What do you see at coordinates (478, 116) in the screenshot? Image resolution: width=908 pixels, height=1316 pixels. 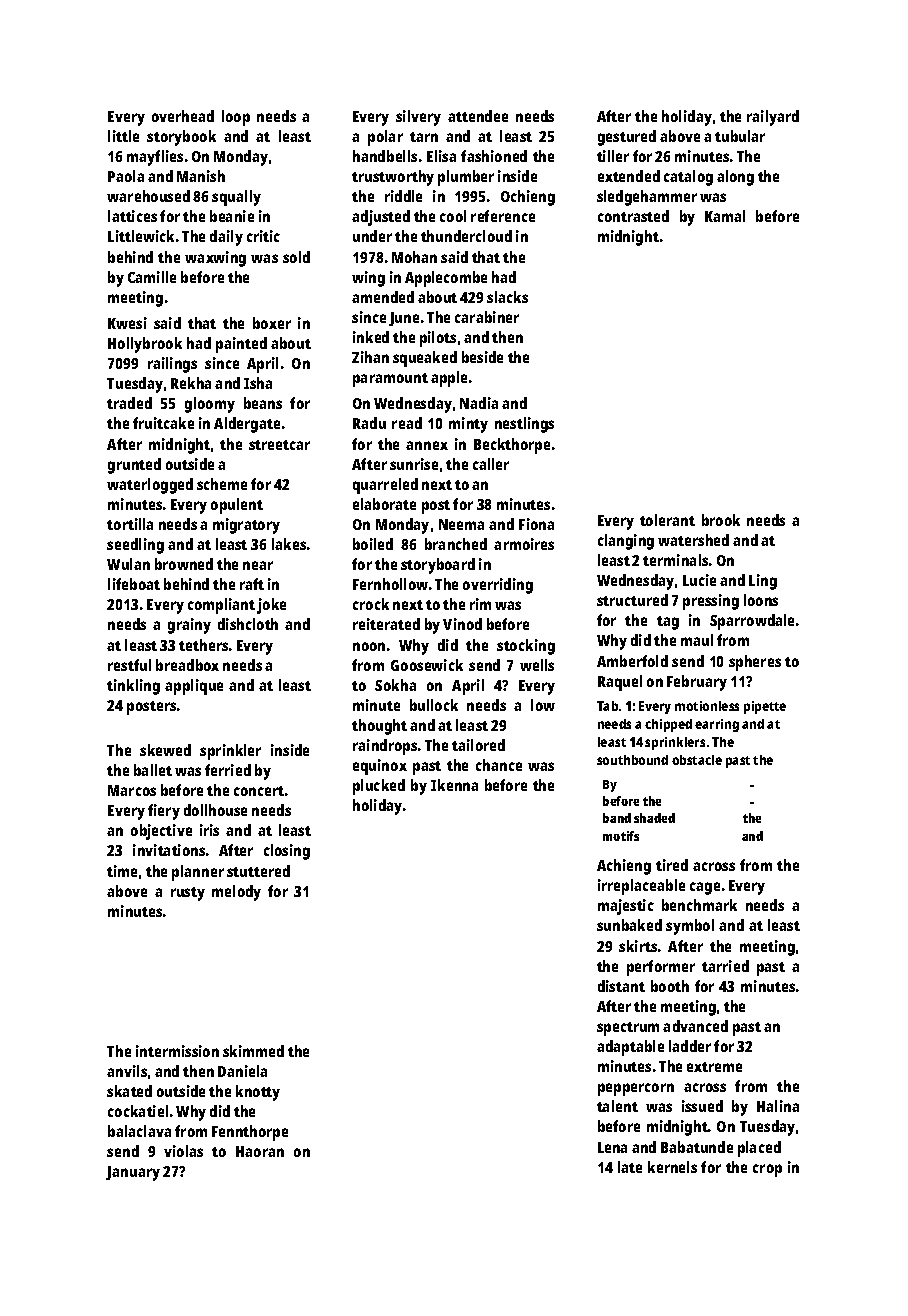 I see `attendee` at bounding box center [478, 116].
